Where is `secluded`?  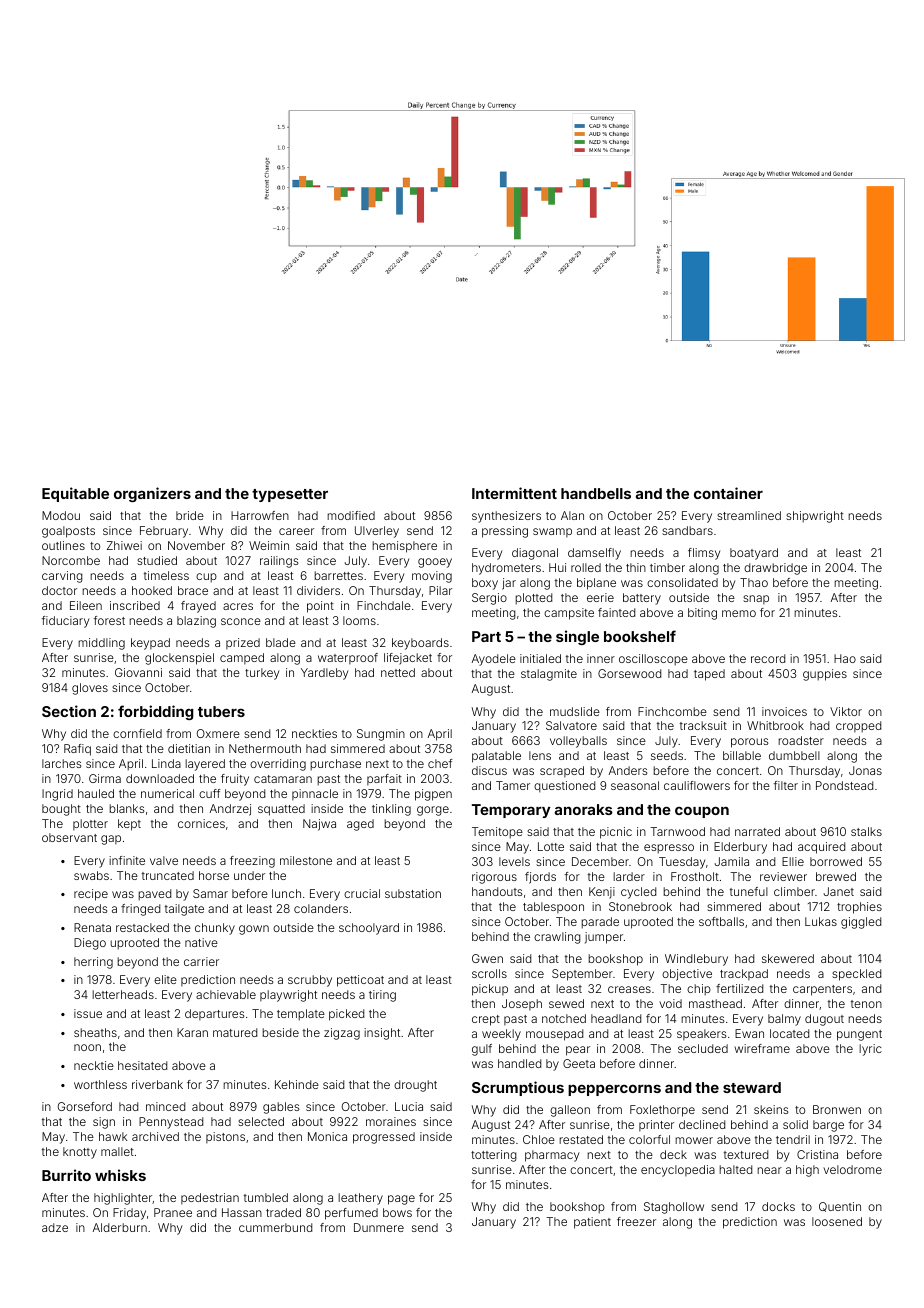 secluded is located at coordinates (703, 1048).
